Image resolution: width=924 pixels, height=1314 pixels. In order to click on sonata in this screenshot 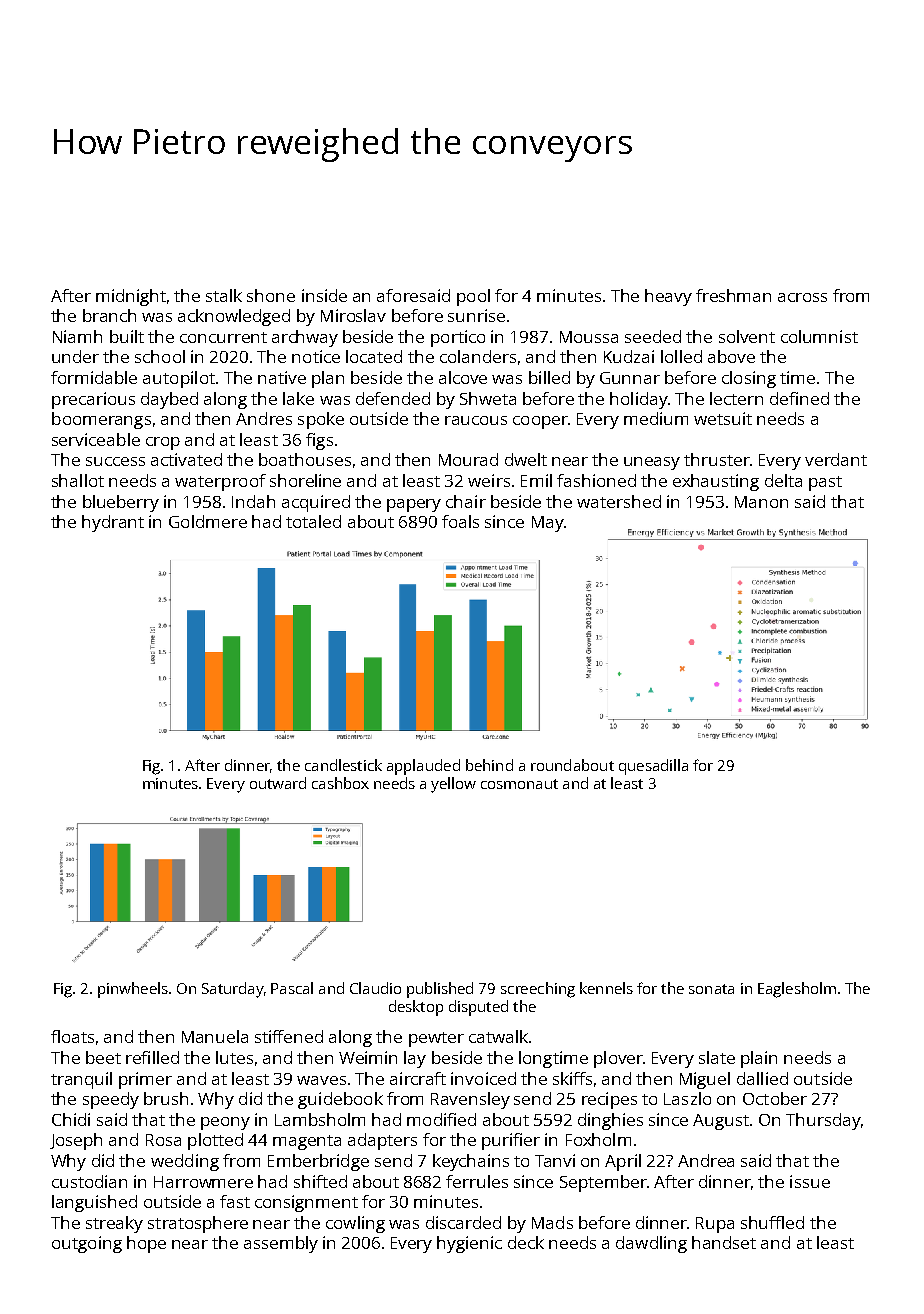, I will do `click(711, 989)`.
